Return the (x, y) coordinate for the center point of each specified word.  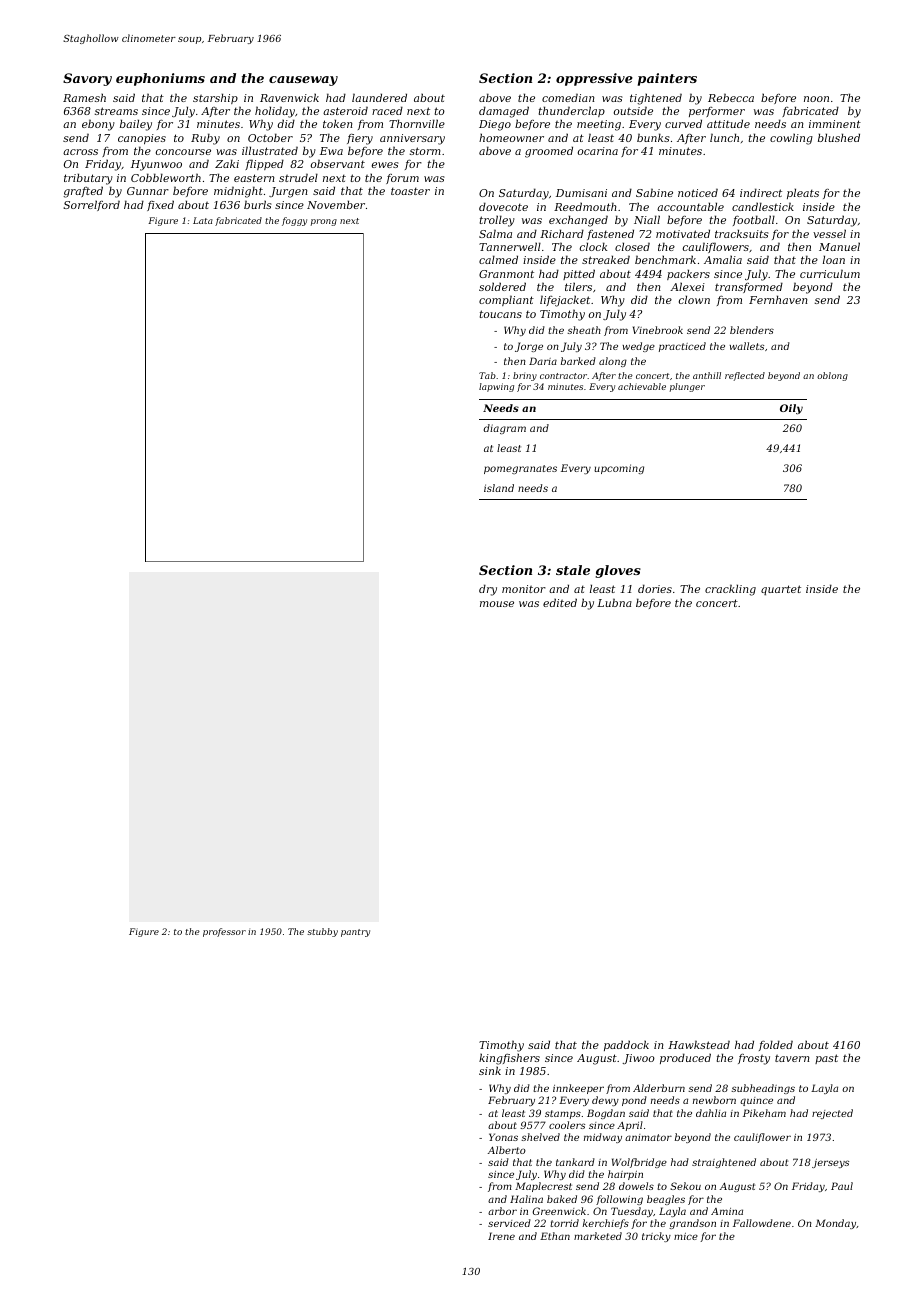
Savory (87, 79)
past (826, 1059)
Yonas (503, 1137)
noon (816, 99)
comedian (568, 97)
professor (224, 932)
